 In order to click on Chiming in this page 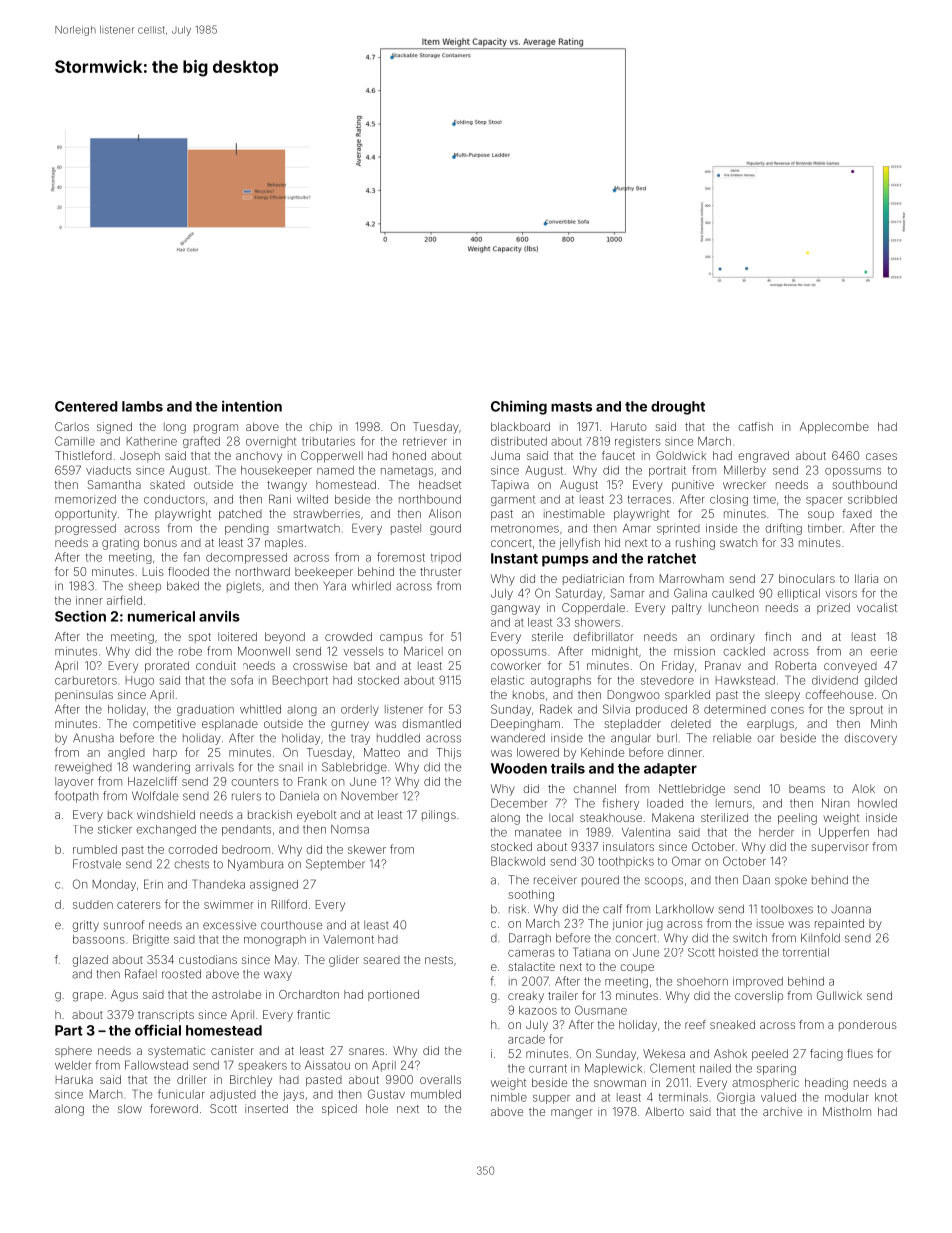, I will do `click(519, 407)`.
